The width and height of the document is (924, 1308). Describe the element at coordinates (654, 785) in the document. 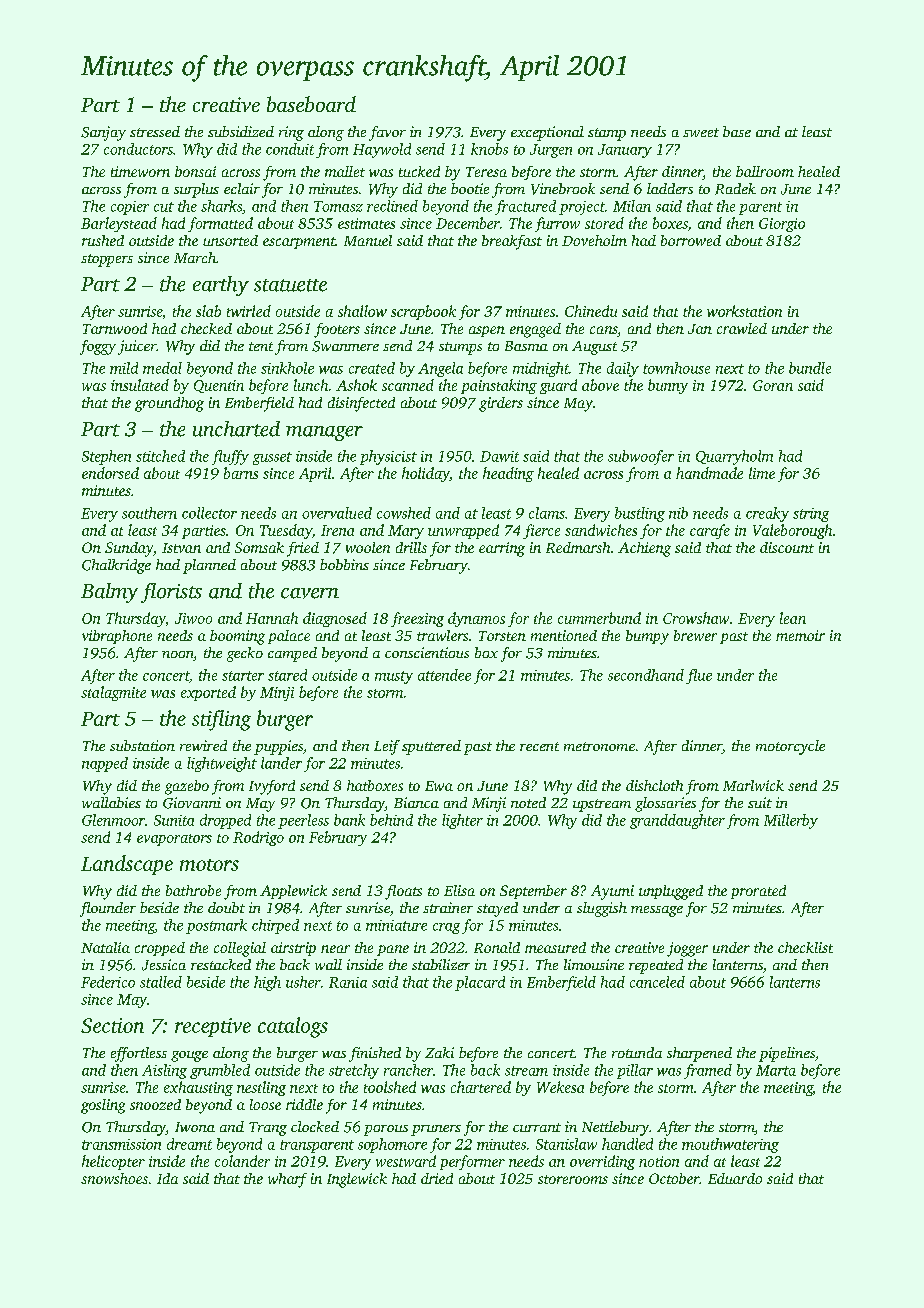

I see `dishcloth` at that location.
